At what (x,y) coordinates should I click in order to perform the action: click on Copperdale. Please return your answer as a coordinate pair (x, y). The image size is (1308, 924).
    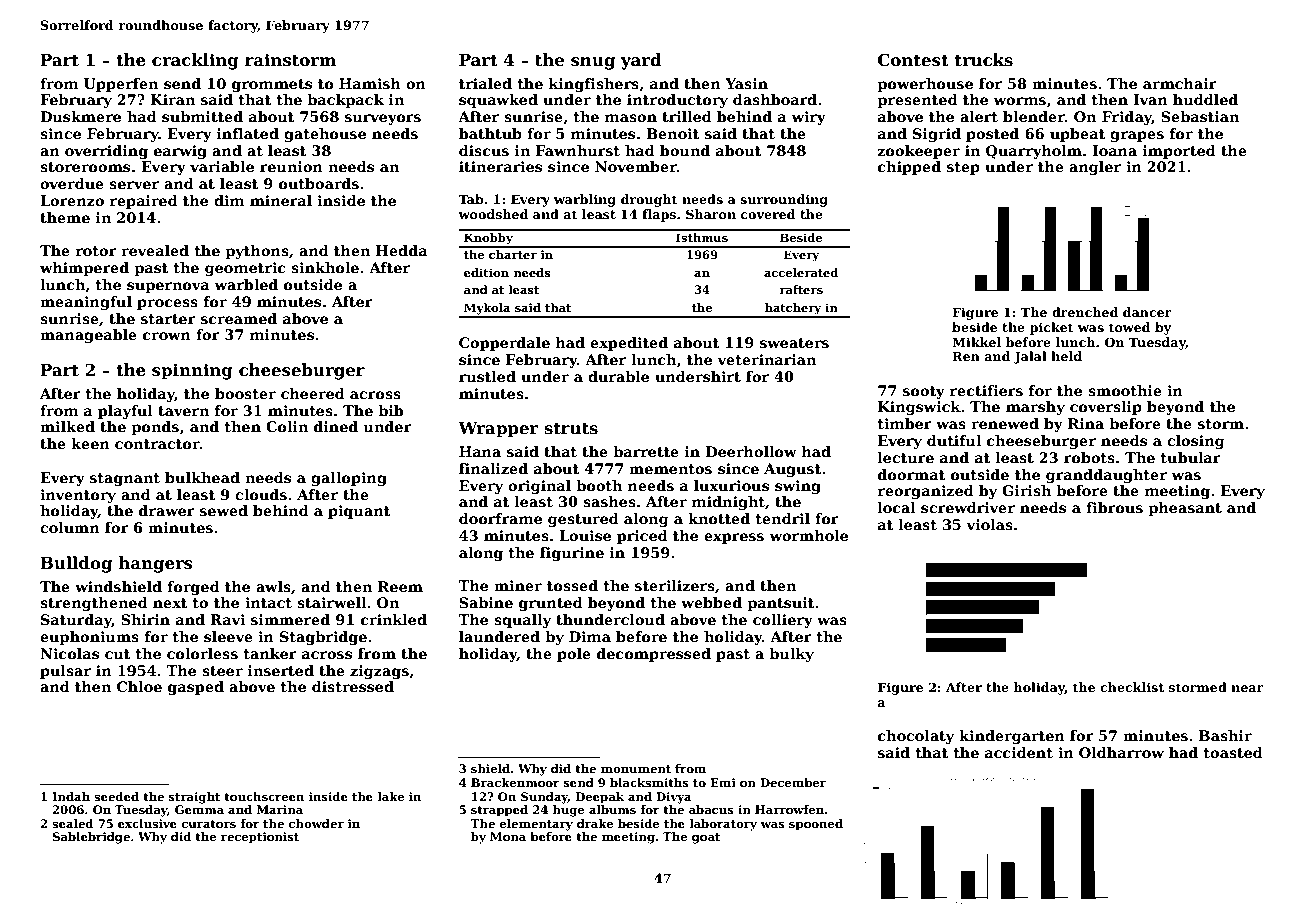
    Looking at the image, I should click on (504, 344).
